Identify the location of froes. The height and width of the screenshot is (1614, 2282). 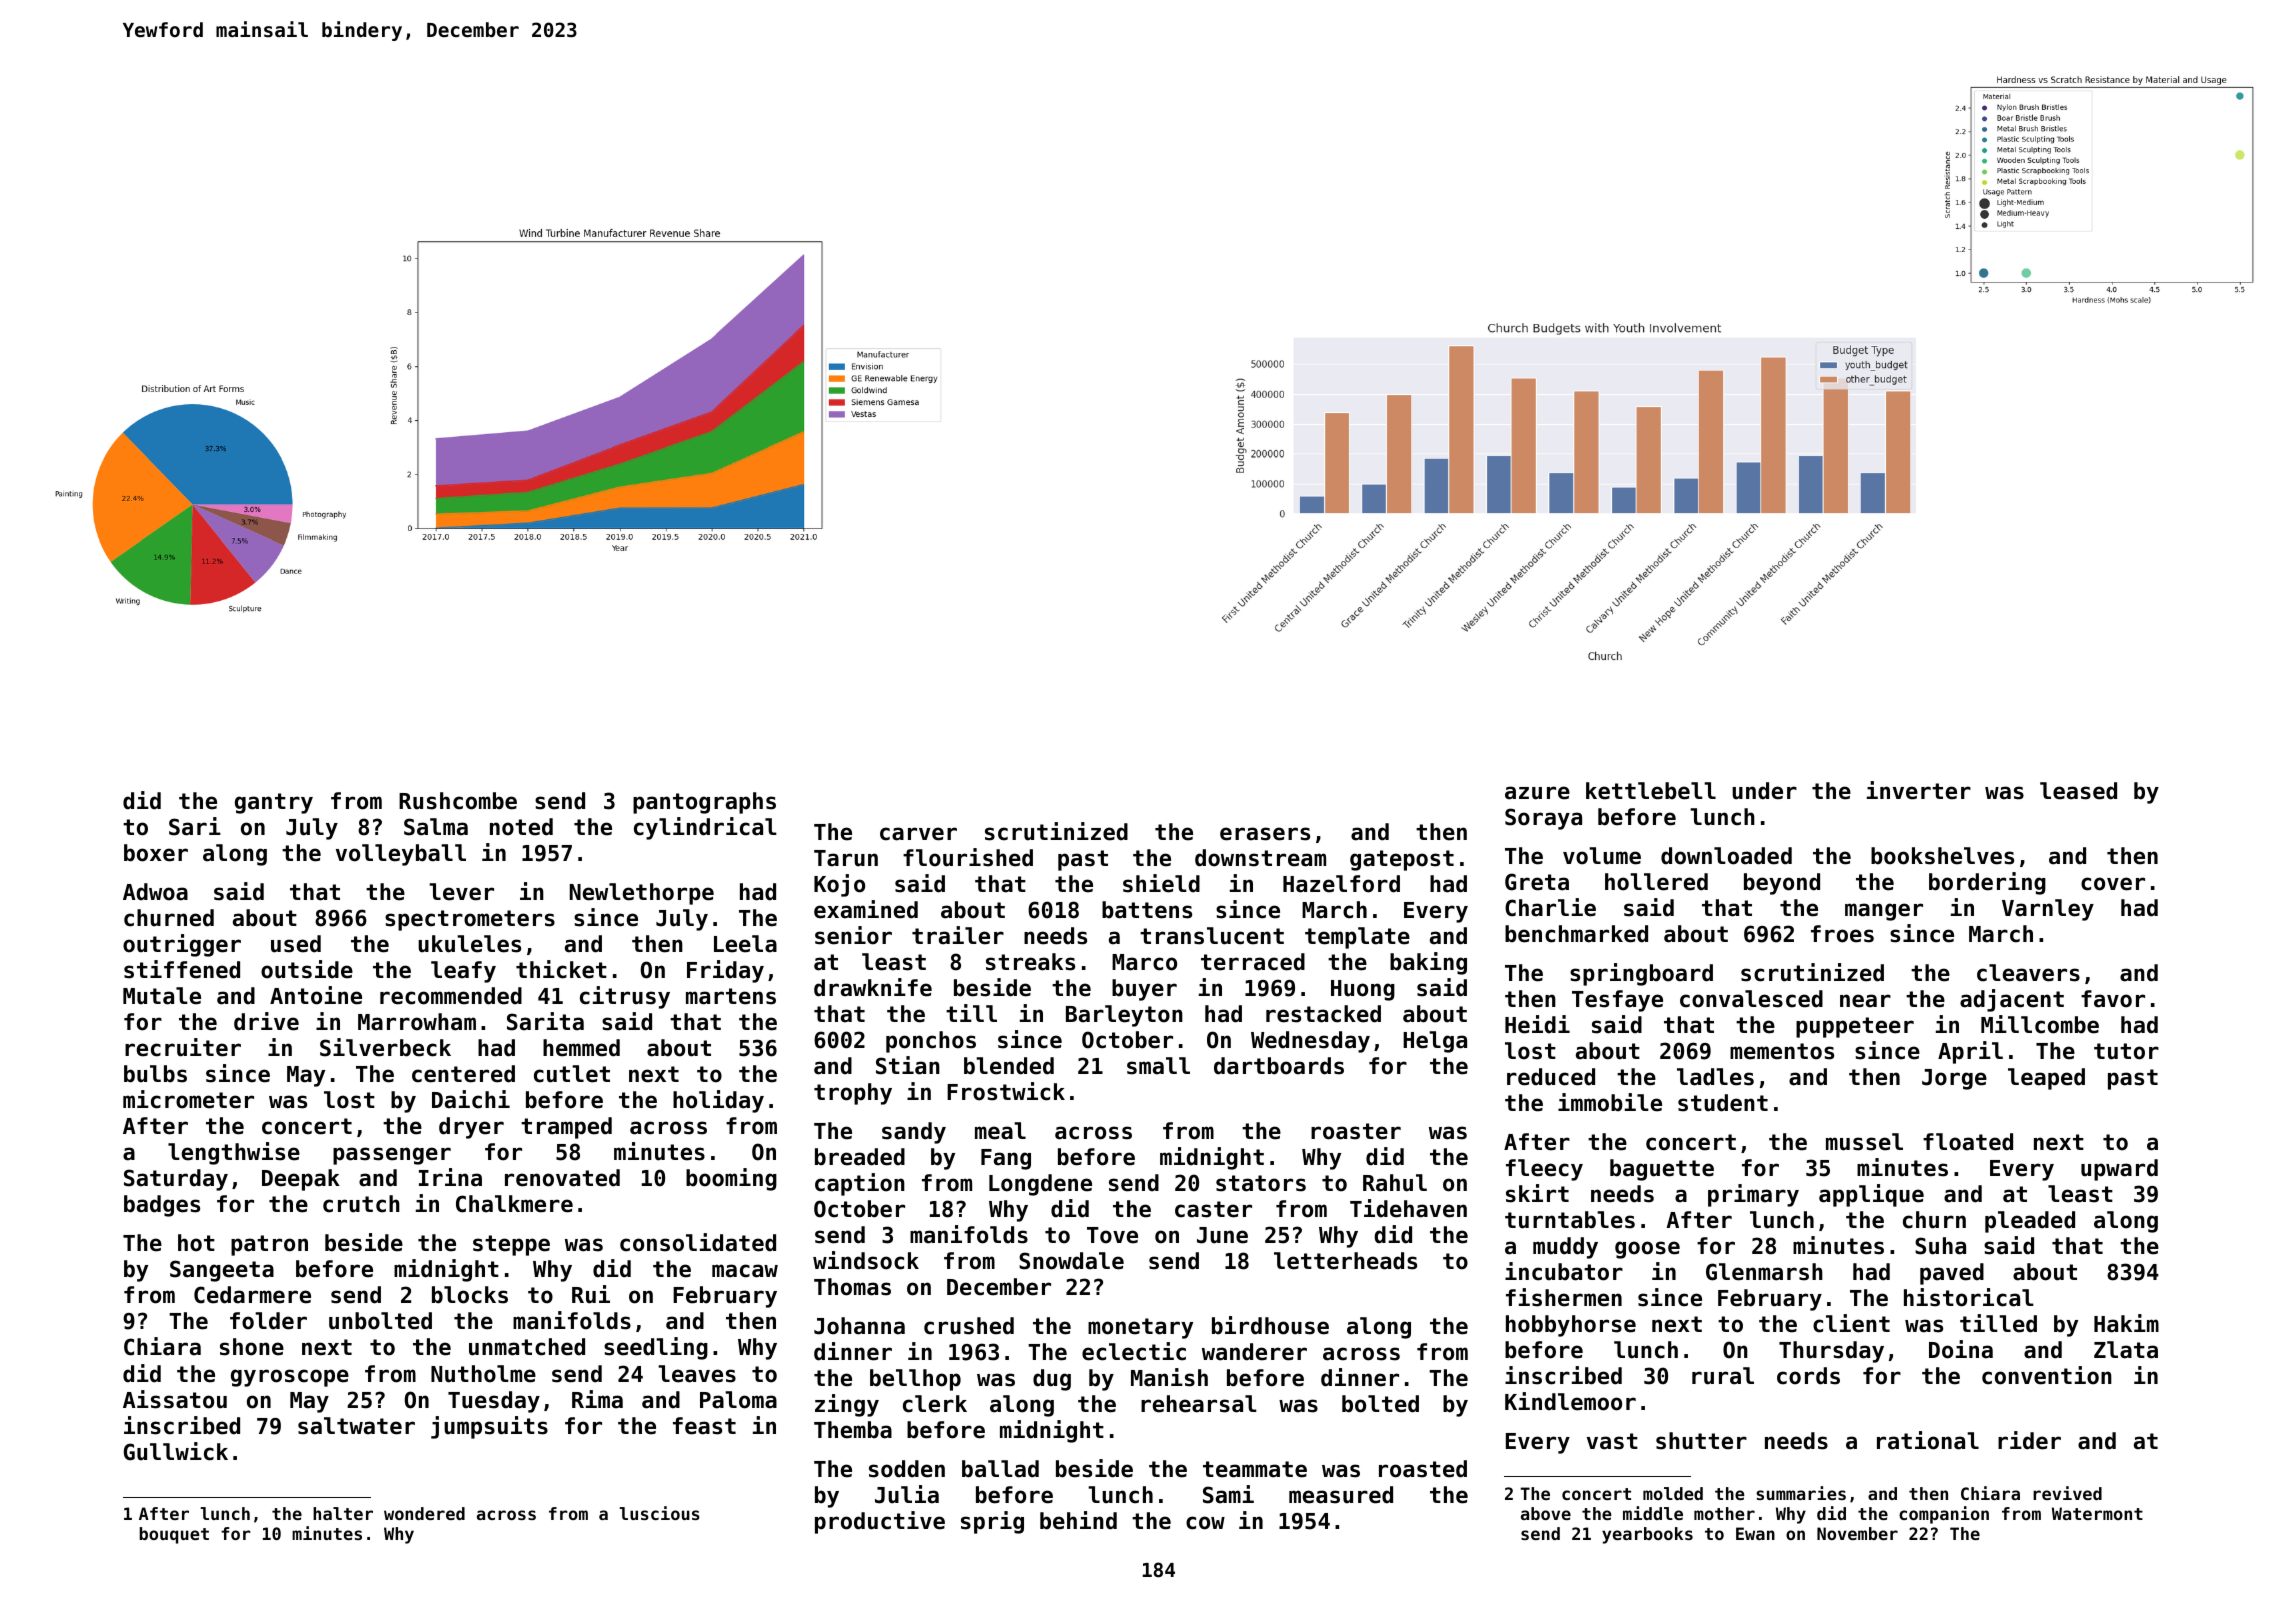
(1842, 934).
